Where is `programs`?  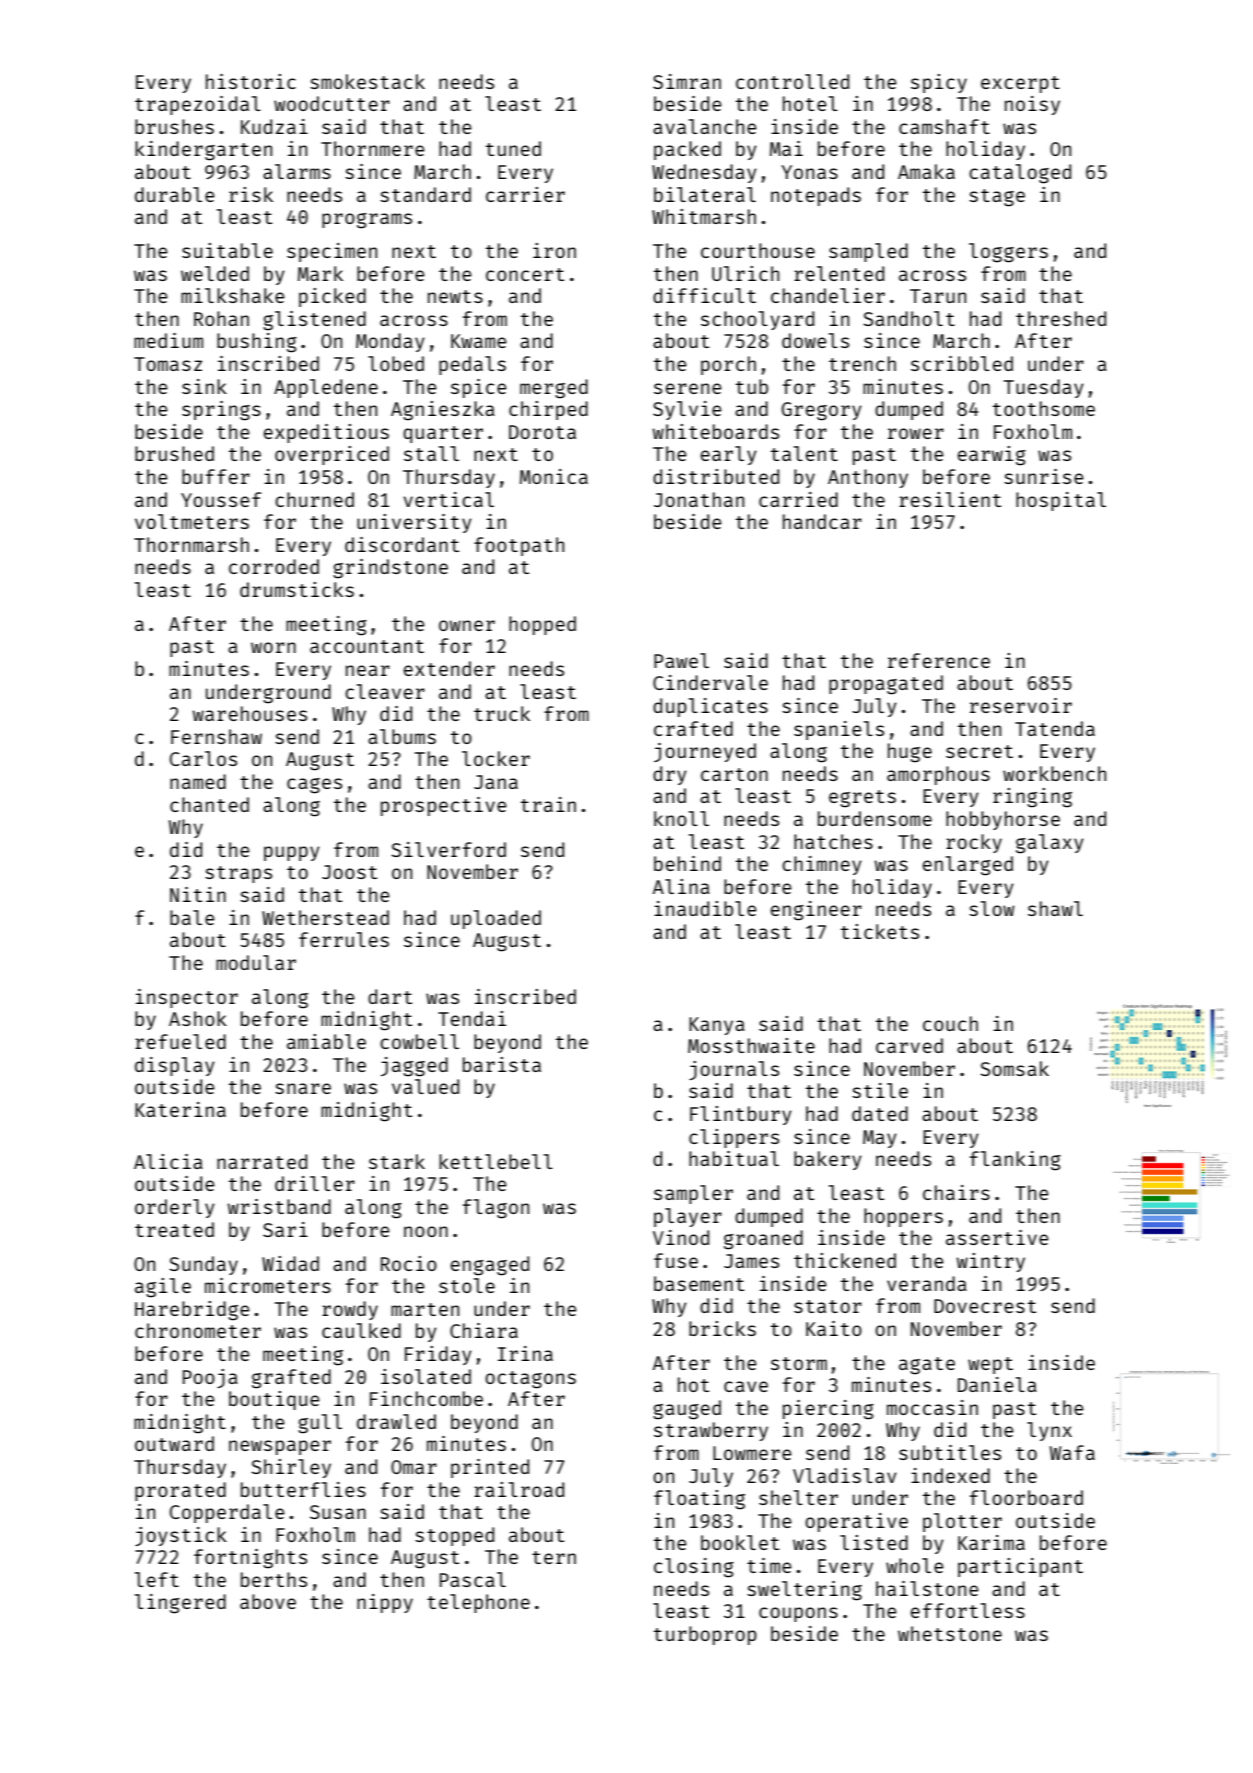
programs is located at coordinates (367, 221).
